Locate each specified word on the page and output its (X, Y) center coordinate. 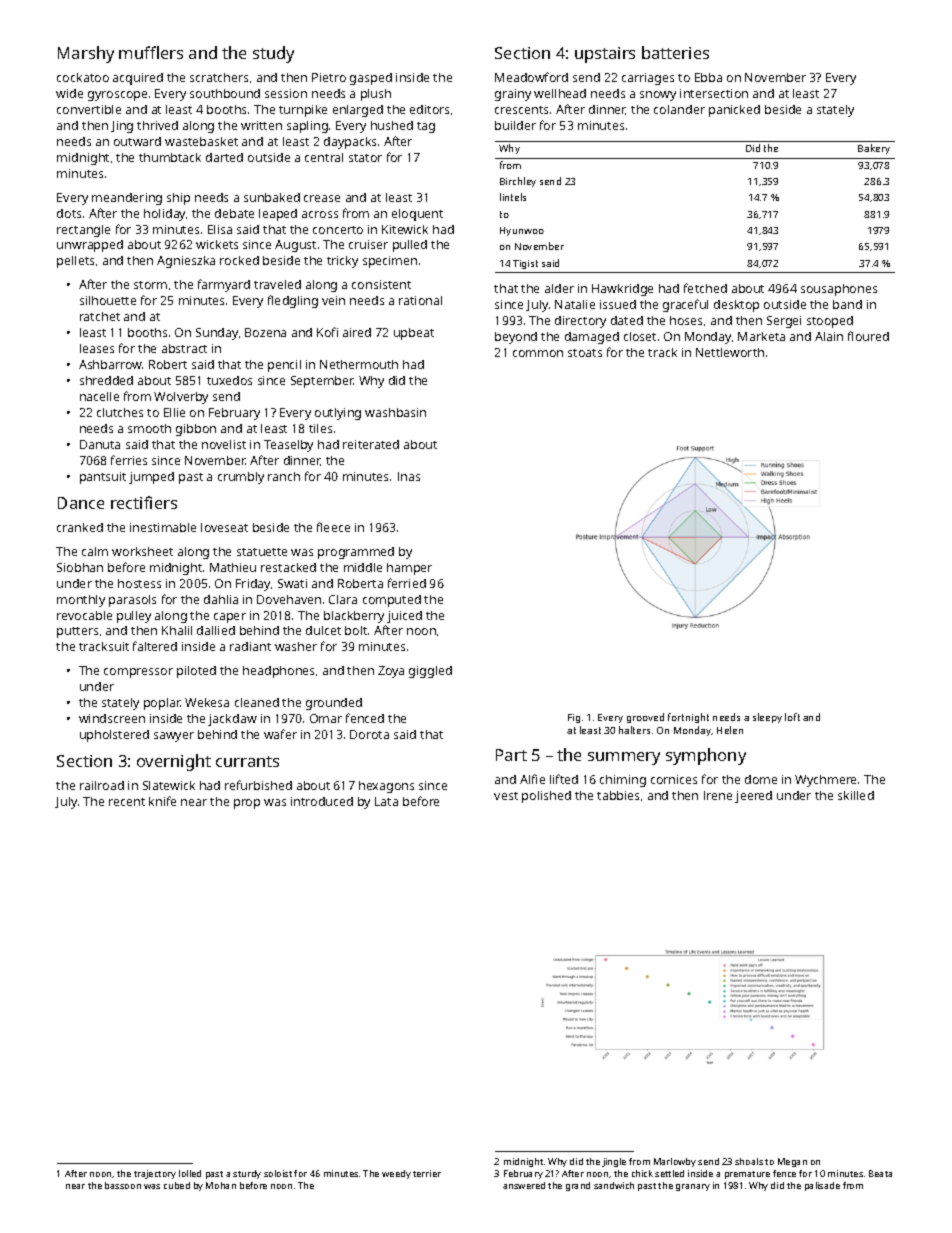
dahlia (221, 599)
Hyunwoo (522, 231)
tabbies (618, 795)
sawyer (174, 737)
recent (127, 802)
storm (150, 285)
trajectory (155, 1174)
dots (69, 213)
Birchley (518, 182)
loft (792, 717)
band (847, 304)
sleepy (767, 718)
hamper (409, 569)
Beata (880, 1173)
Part (511, 755)
